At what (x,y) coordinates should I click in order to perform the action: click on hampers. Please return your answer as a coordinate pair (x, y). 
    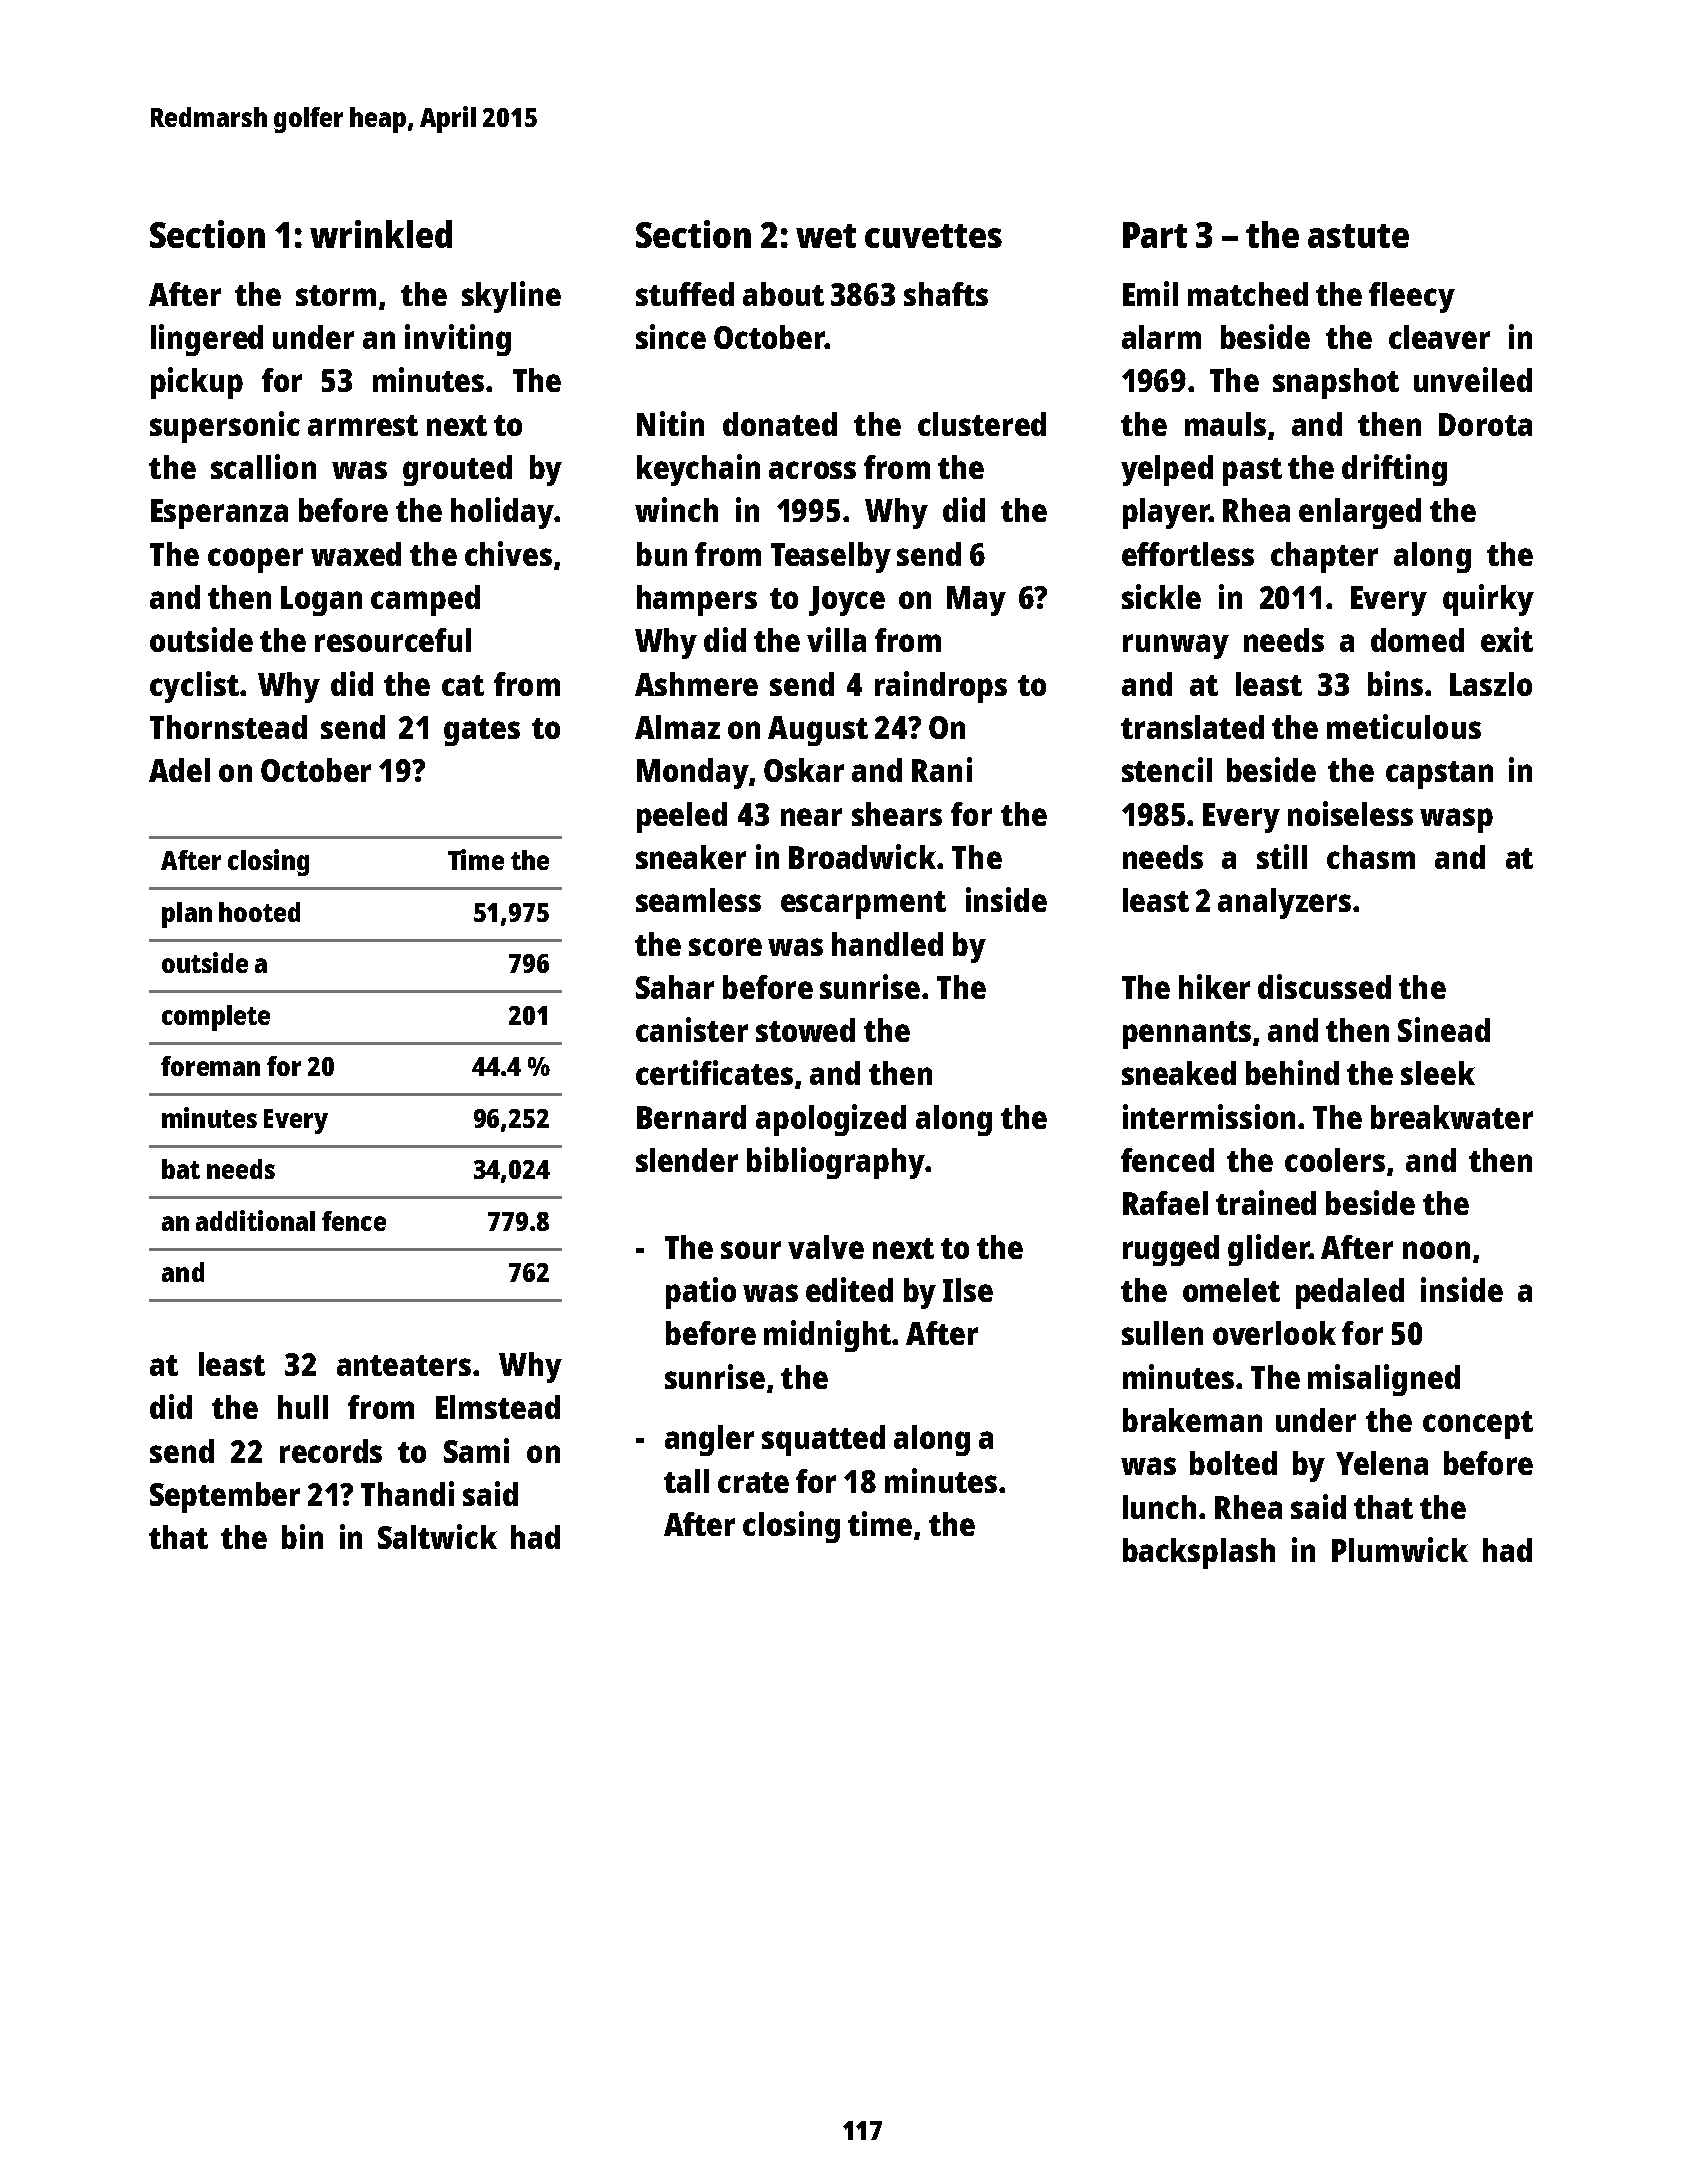
    Looking at the image, I should click on (697, 600).
